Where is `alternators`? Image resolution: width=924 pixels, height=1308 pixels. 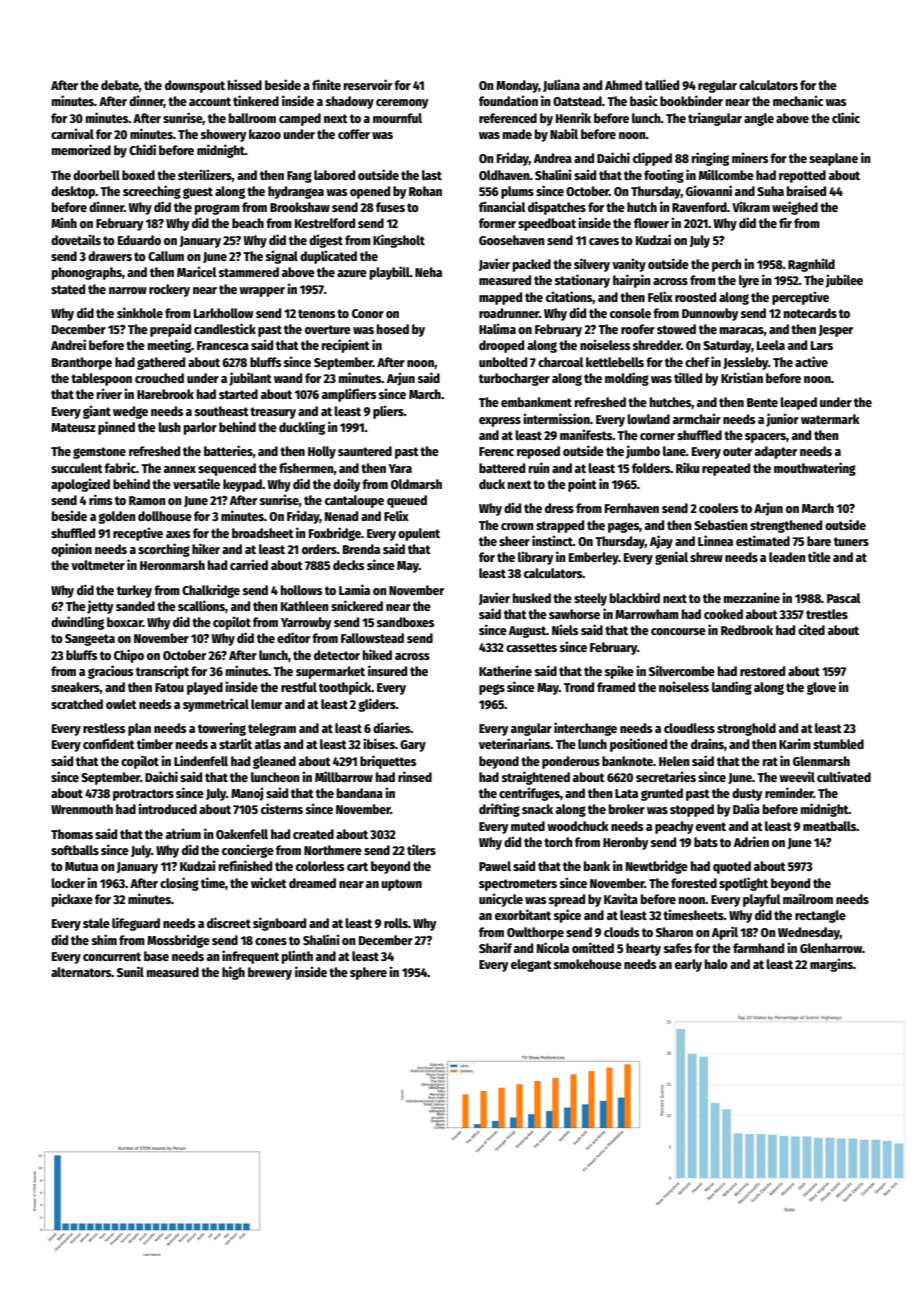
alternators is located at coordinates (81, 972).
